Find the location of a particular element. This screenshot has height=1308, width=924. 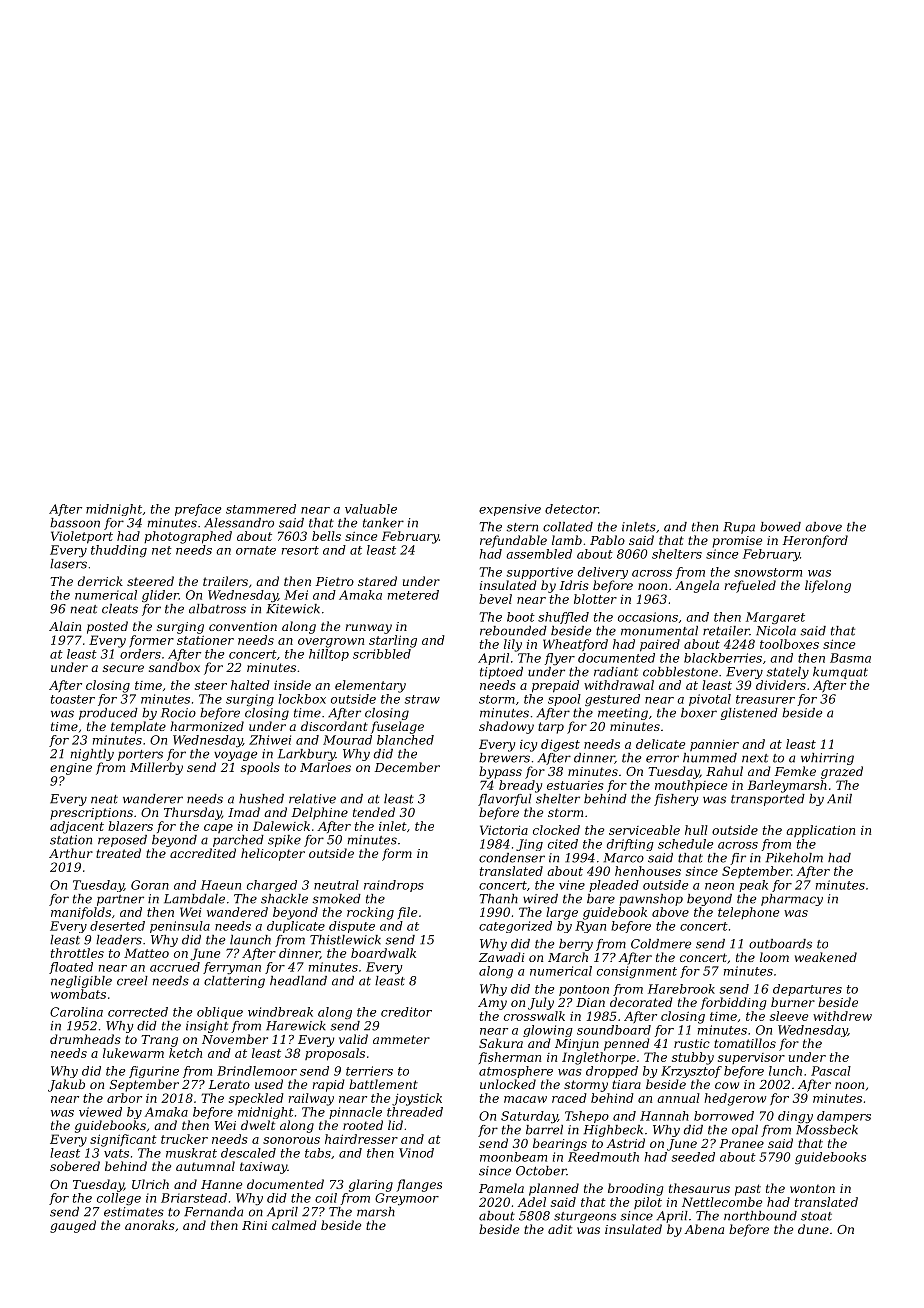

kumquat is located at coordinates (840, 673).
